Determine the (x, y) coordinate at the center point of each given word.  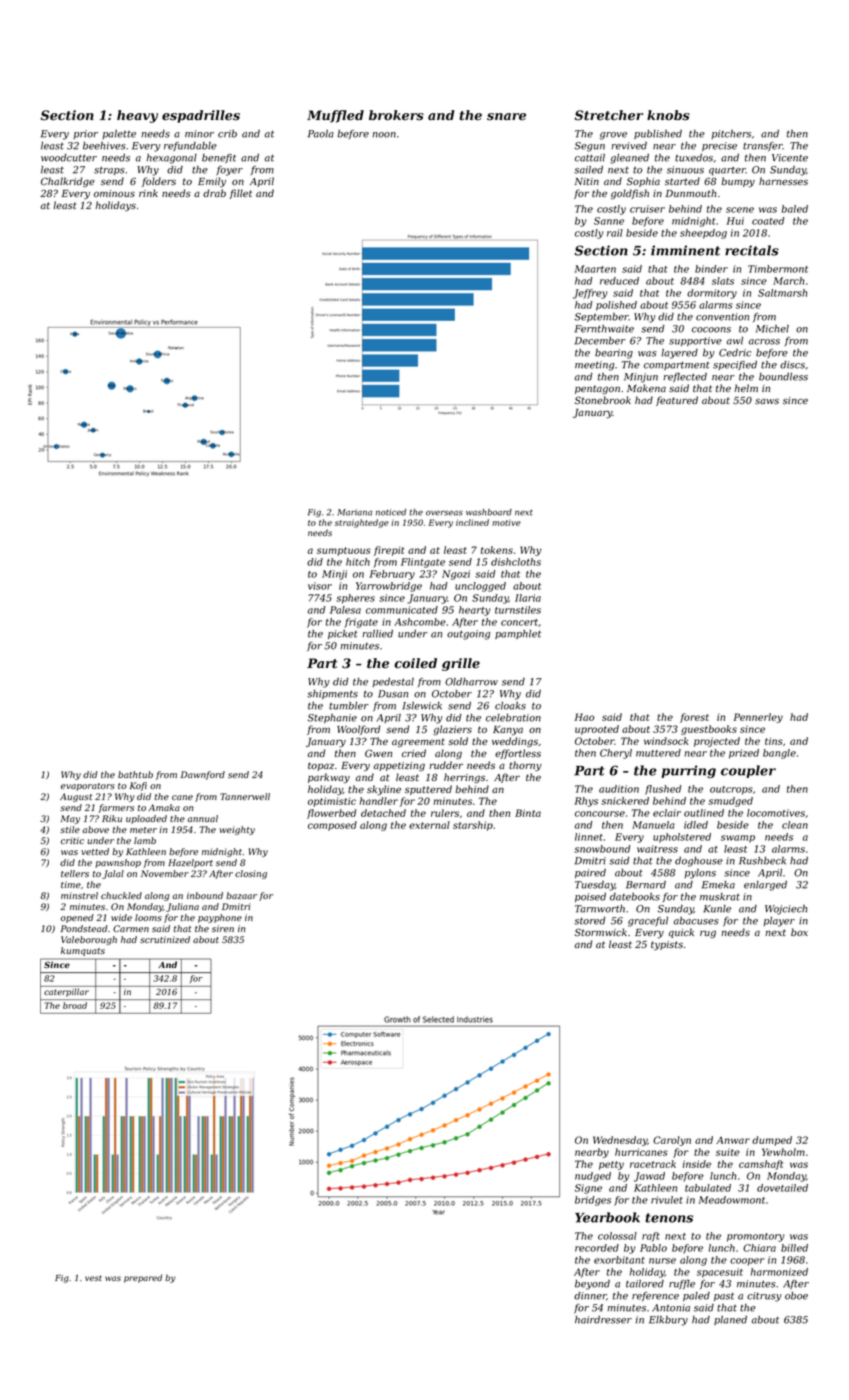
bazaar (241, 895)
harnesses (783, 181)
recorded (597, 1248)
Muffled (335, 116)
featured (677, 401)
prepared (143, 1278)
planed (730, 1320)
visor (320, 586)
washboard (489, 512)
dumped (772, 1141)
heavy (137, 116)
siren (223, 928)
